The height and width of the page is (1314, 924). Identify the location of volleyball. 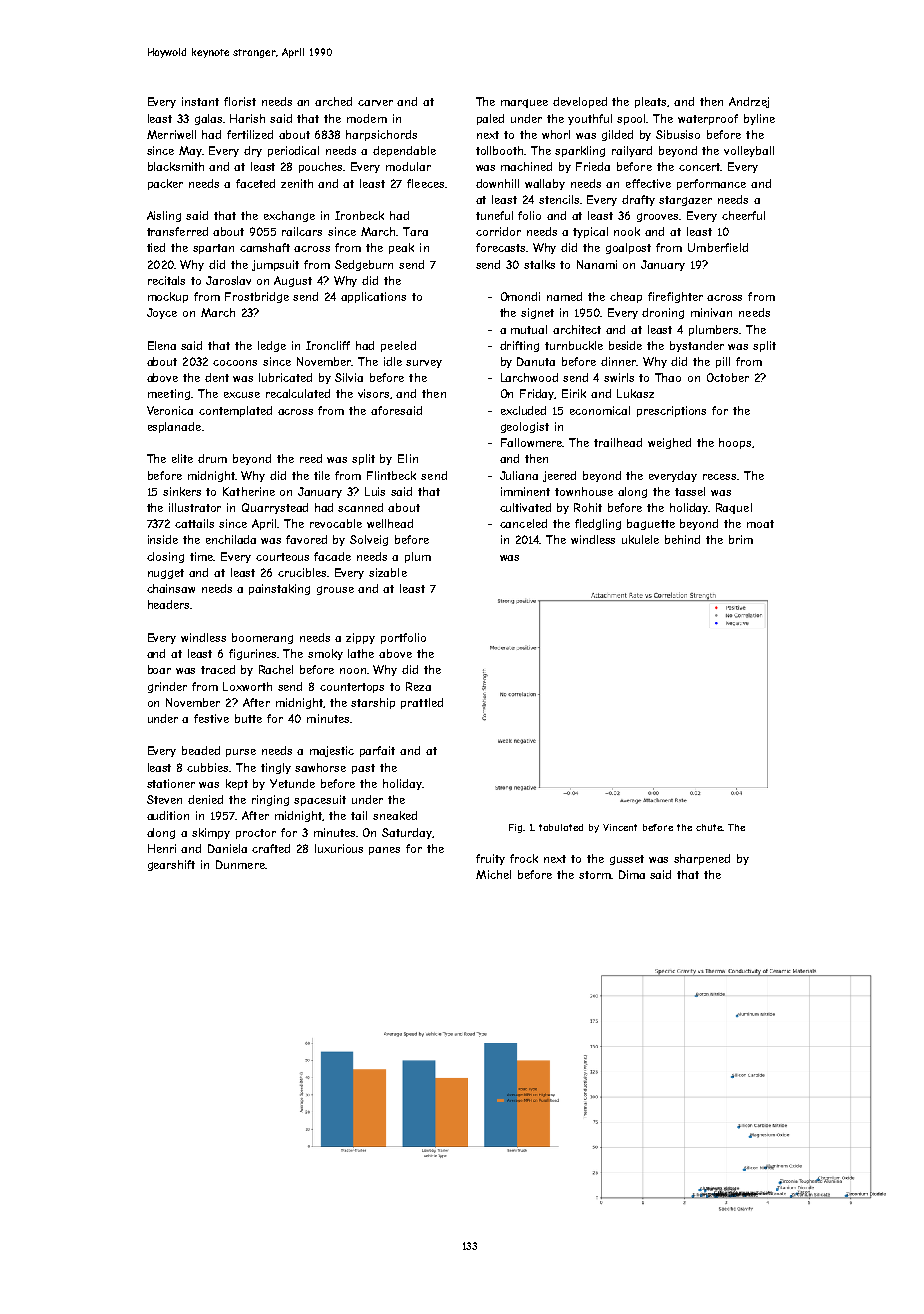
(749, 151).
